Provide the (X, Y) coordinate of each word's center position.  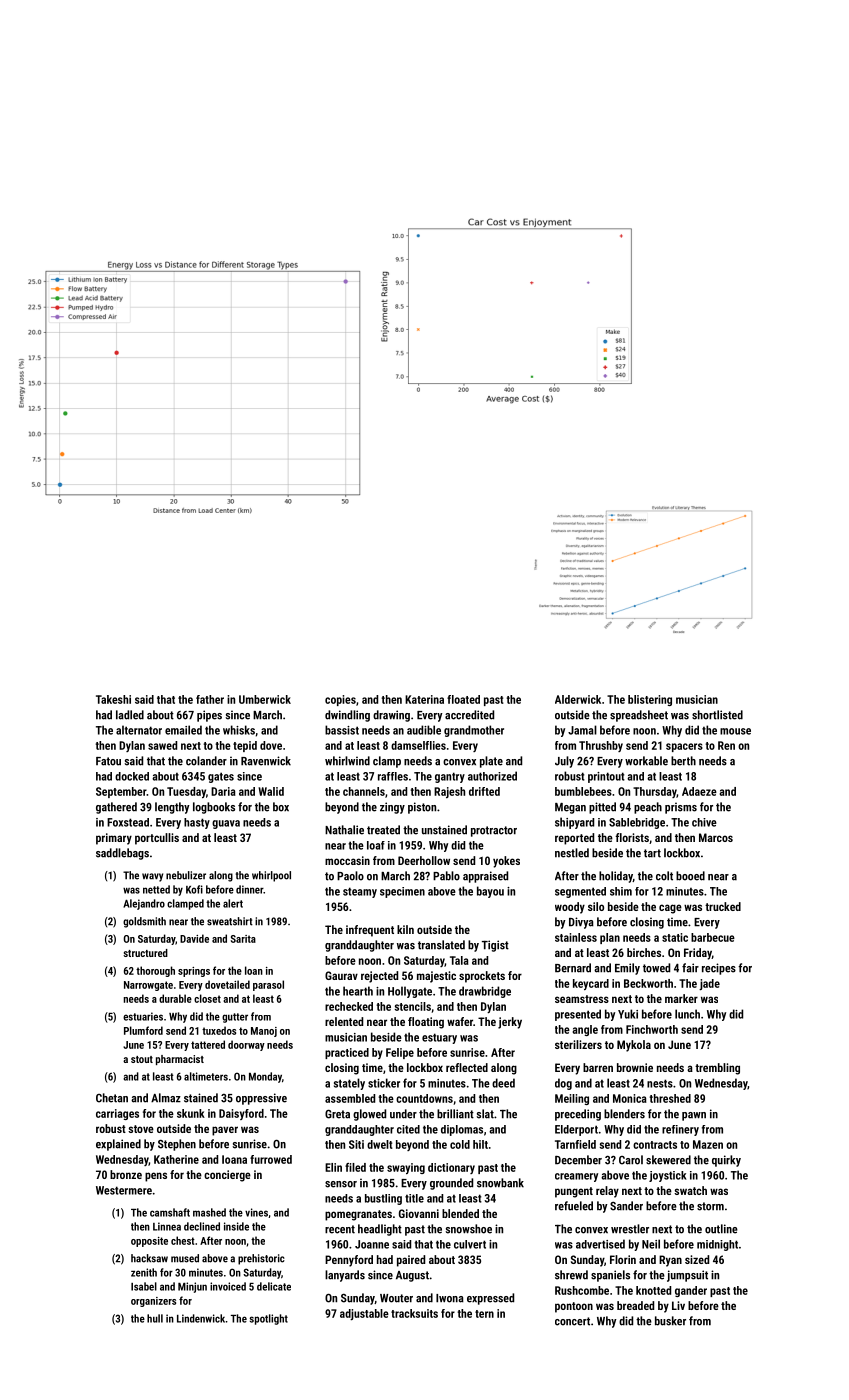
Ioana (234, 1159)
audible (424, 730)
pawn (694, 1116)
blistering (650, 700)
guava (226, 824)
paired (411, 1261)
